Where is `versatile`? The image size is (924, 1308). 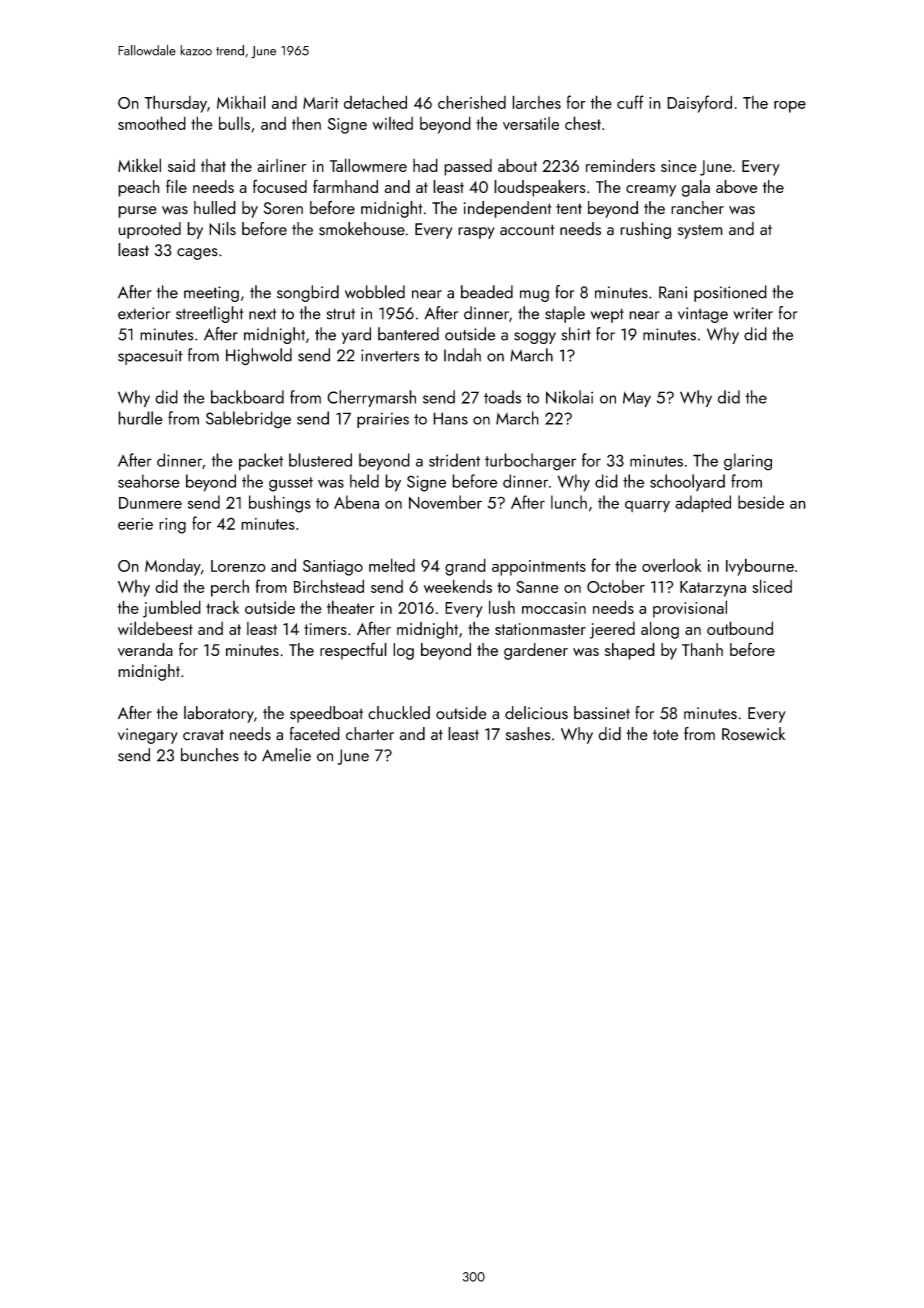 versatile is located at coordinates (531, 123).
